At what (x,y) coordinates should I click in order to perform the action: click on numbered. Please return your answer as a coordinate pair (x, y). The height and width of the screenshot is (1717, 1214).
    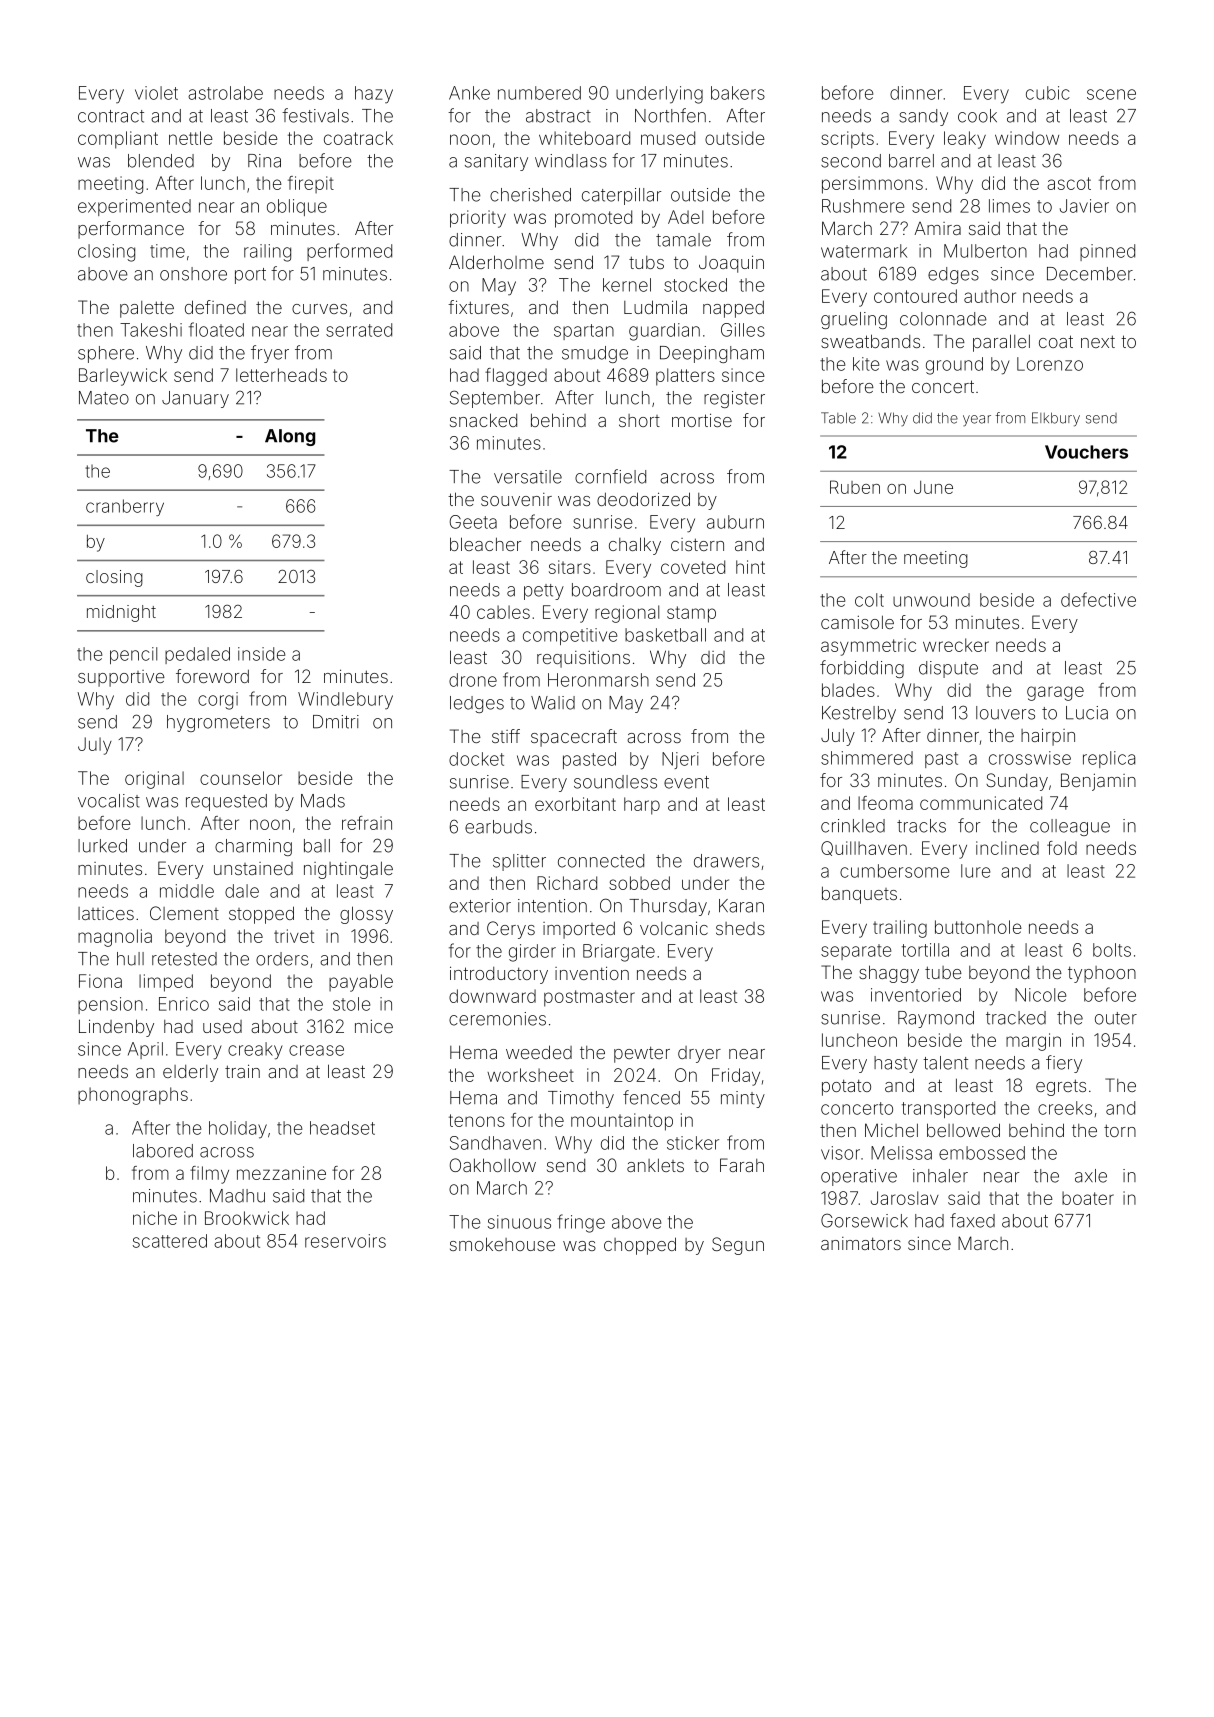
    Looking at the image, I should click on (539, 93).
